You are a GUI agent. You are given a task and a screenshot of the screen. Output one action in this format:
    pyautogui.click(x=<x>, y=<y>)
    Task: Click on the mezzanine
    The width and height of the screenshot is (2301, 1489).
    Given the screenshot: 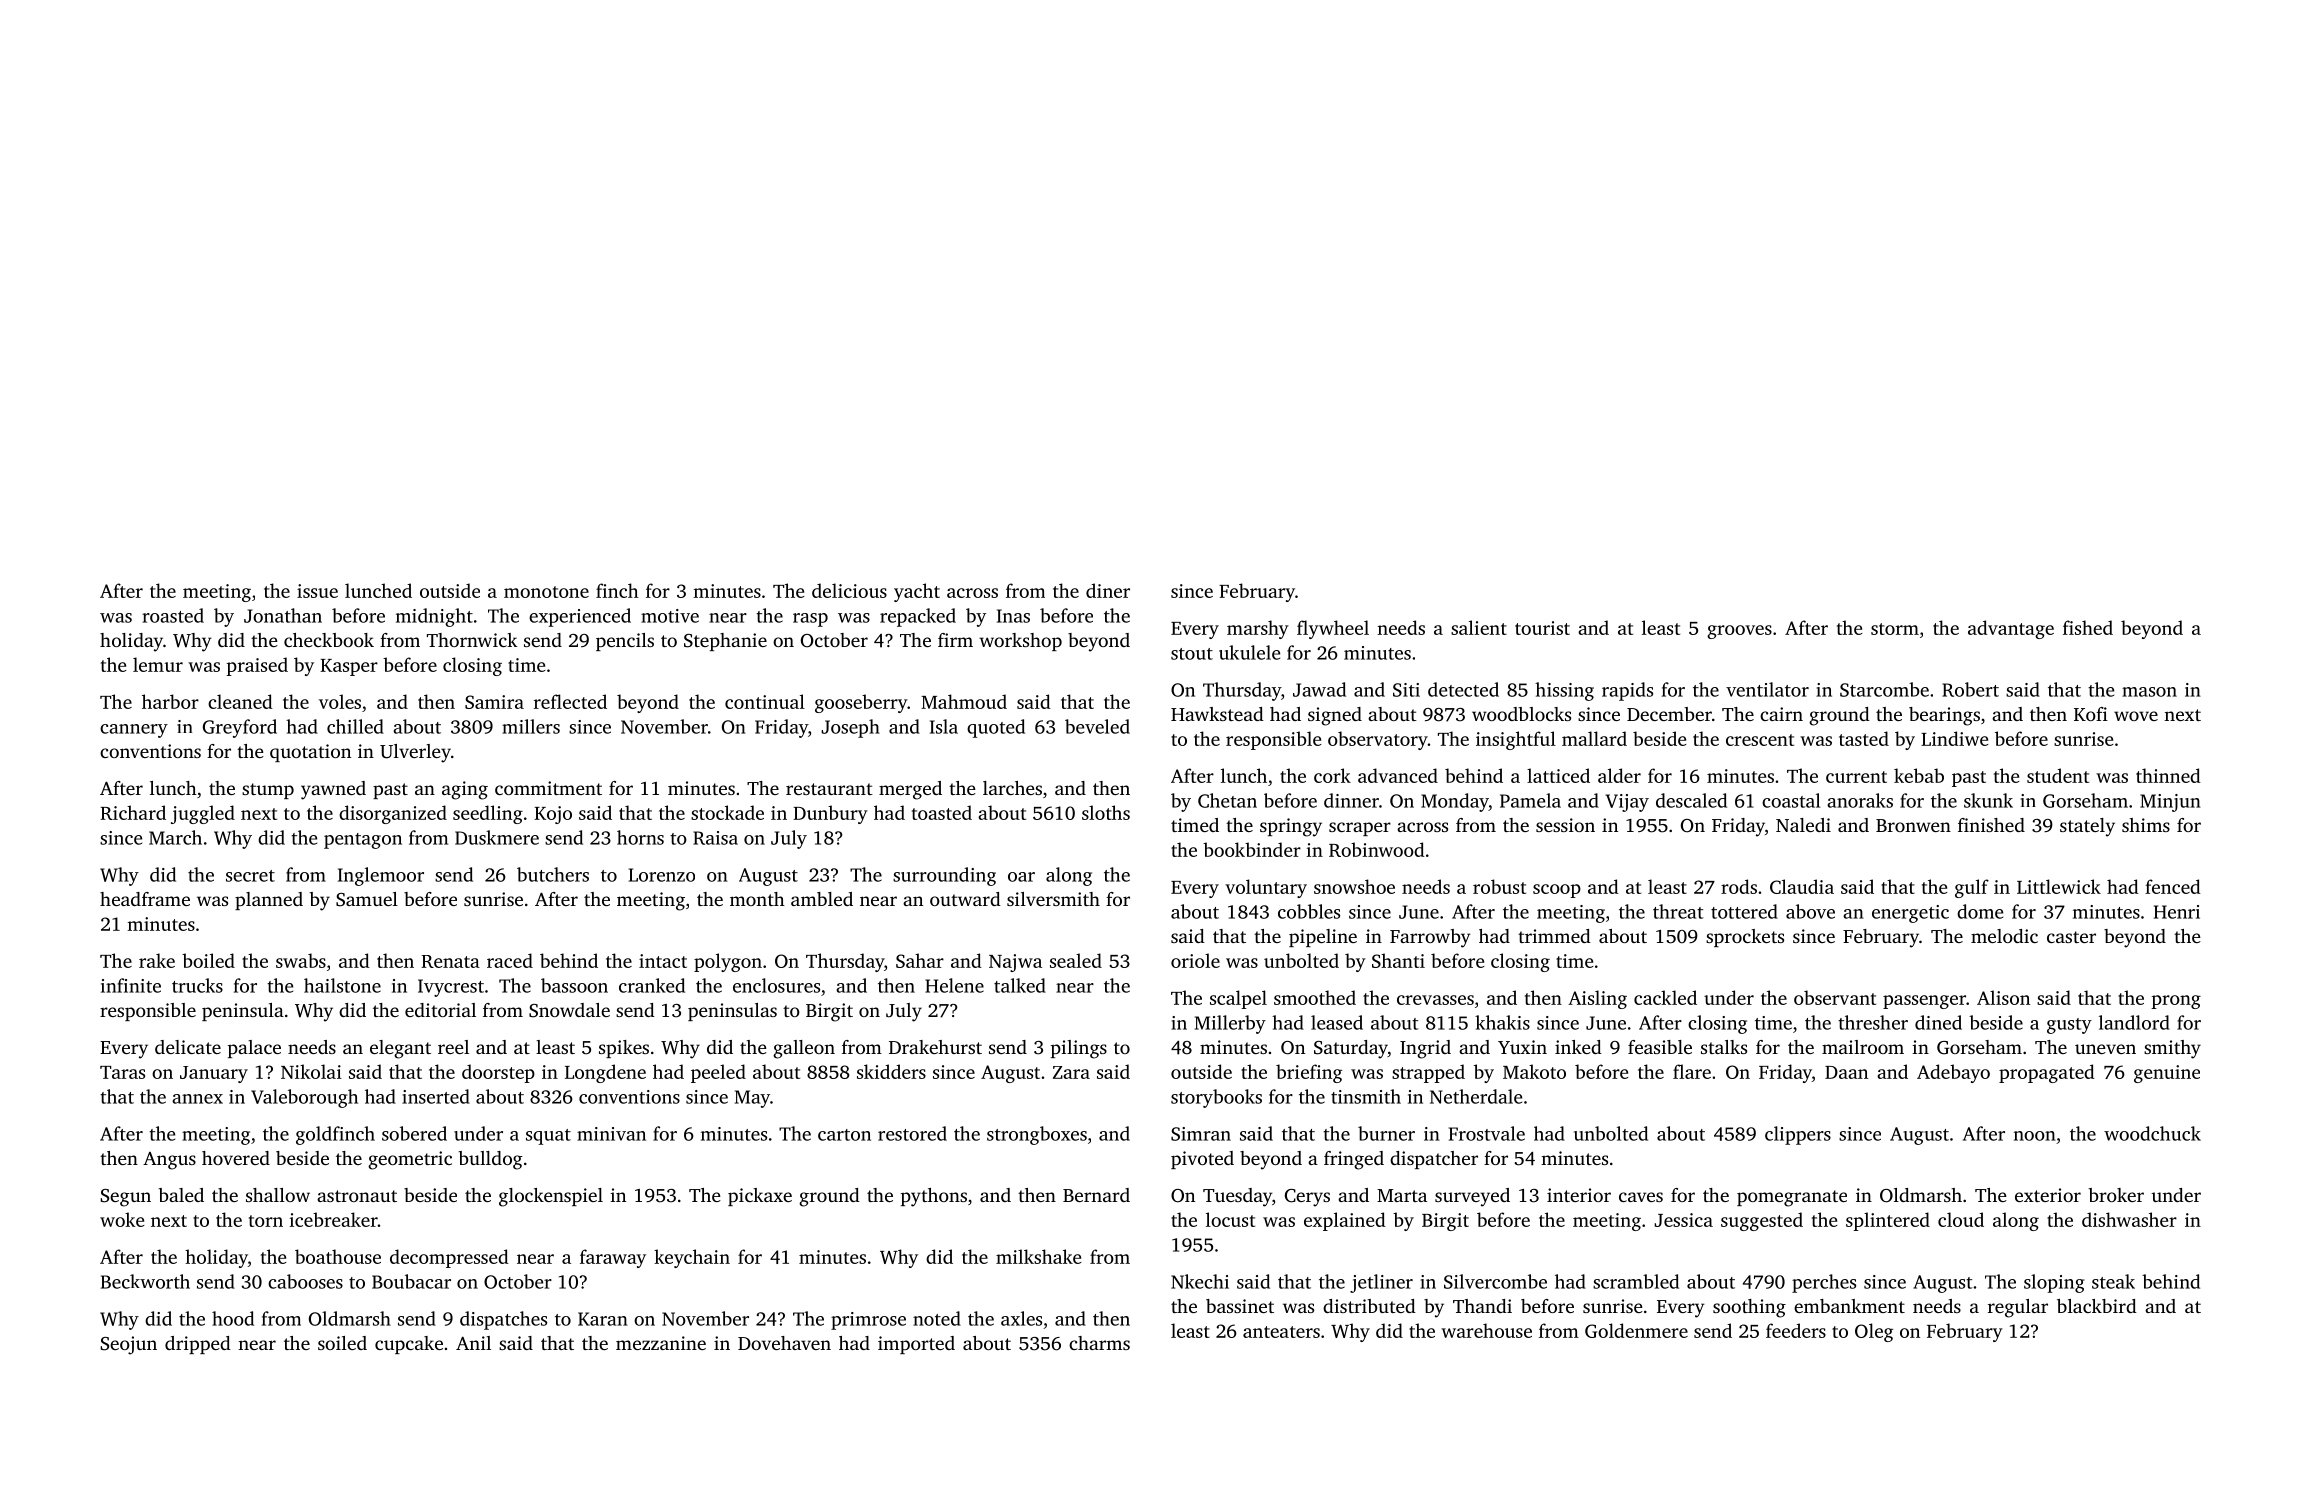 What is the action you would take?
    pyautogui.click(x=661, y=1343)
